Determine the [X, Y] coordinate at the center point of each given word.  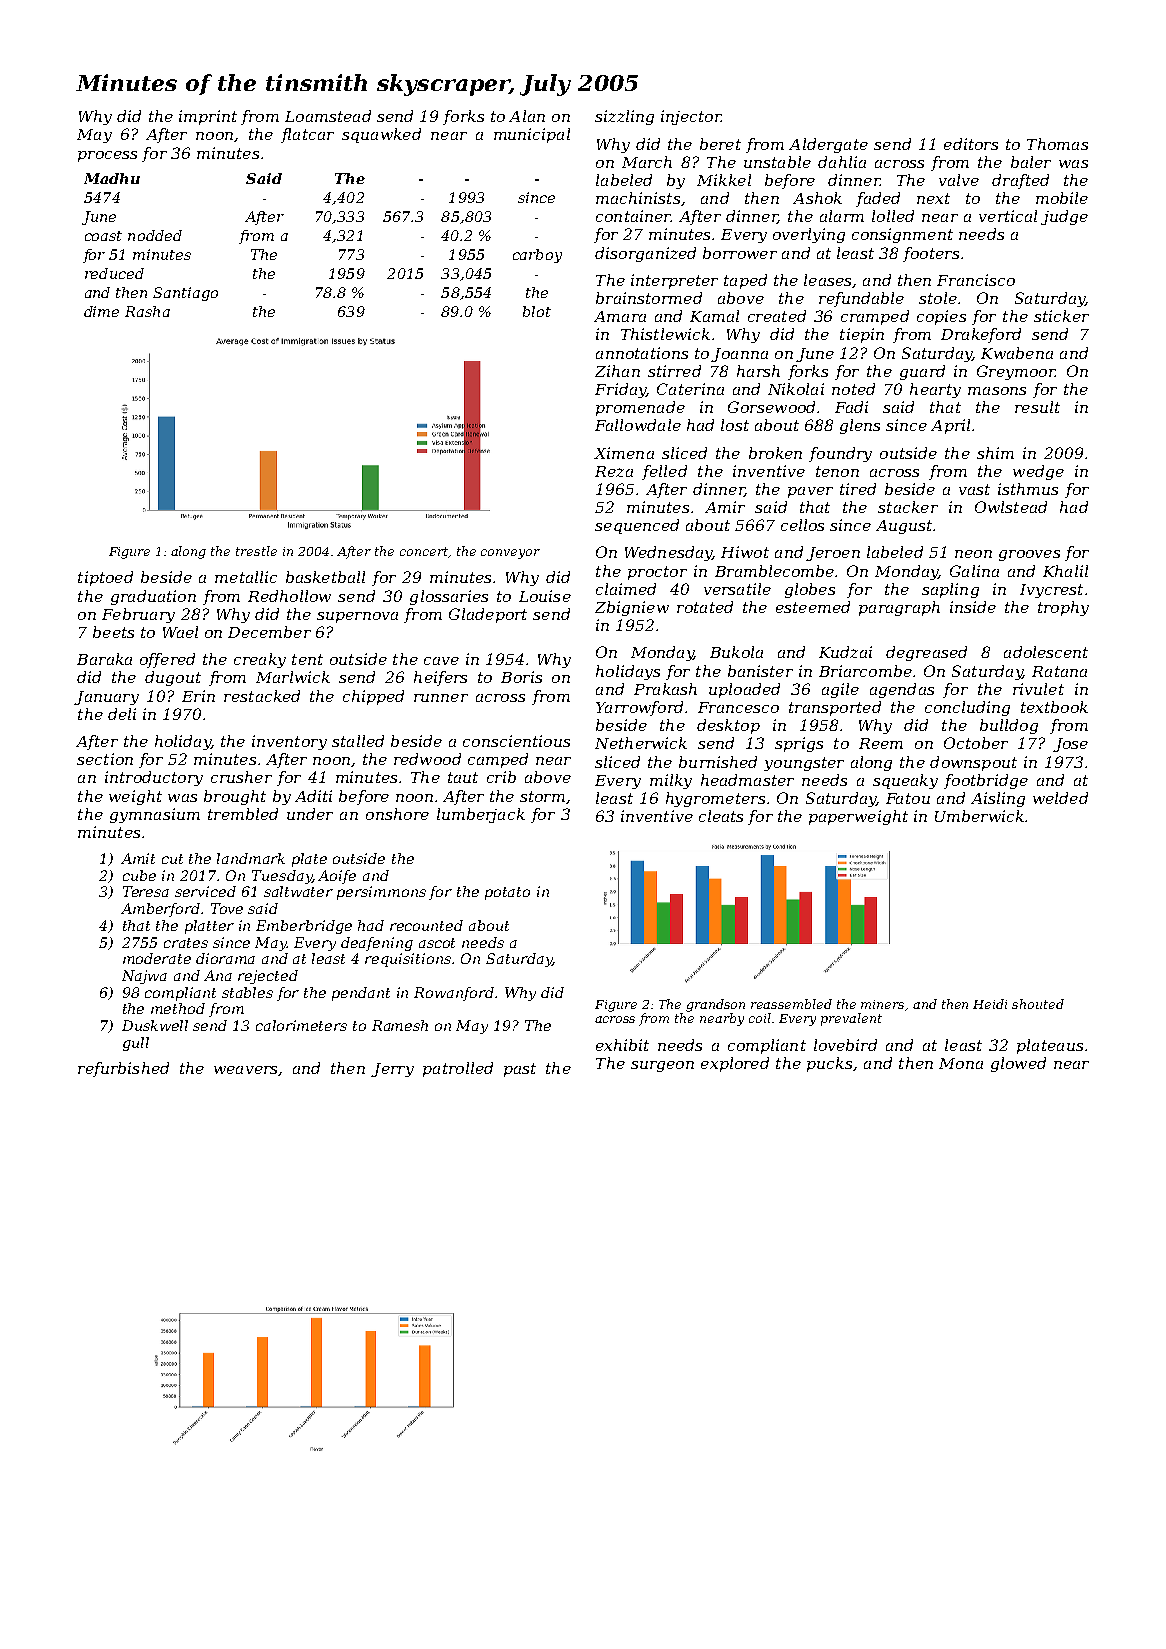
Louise [545, 596]
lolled [893, 216]
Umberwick [979, 816]
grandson [715, 1005]
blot [537, 311]
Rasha [147, 311]
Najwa [144, 977]
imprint [208, 117]
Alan [527, 116]
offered [167, 660]
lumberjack [481, 815]
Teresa [146, 891]
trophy [1063, 608]
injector [691, 117]
